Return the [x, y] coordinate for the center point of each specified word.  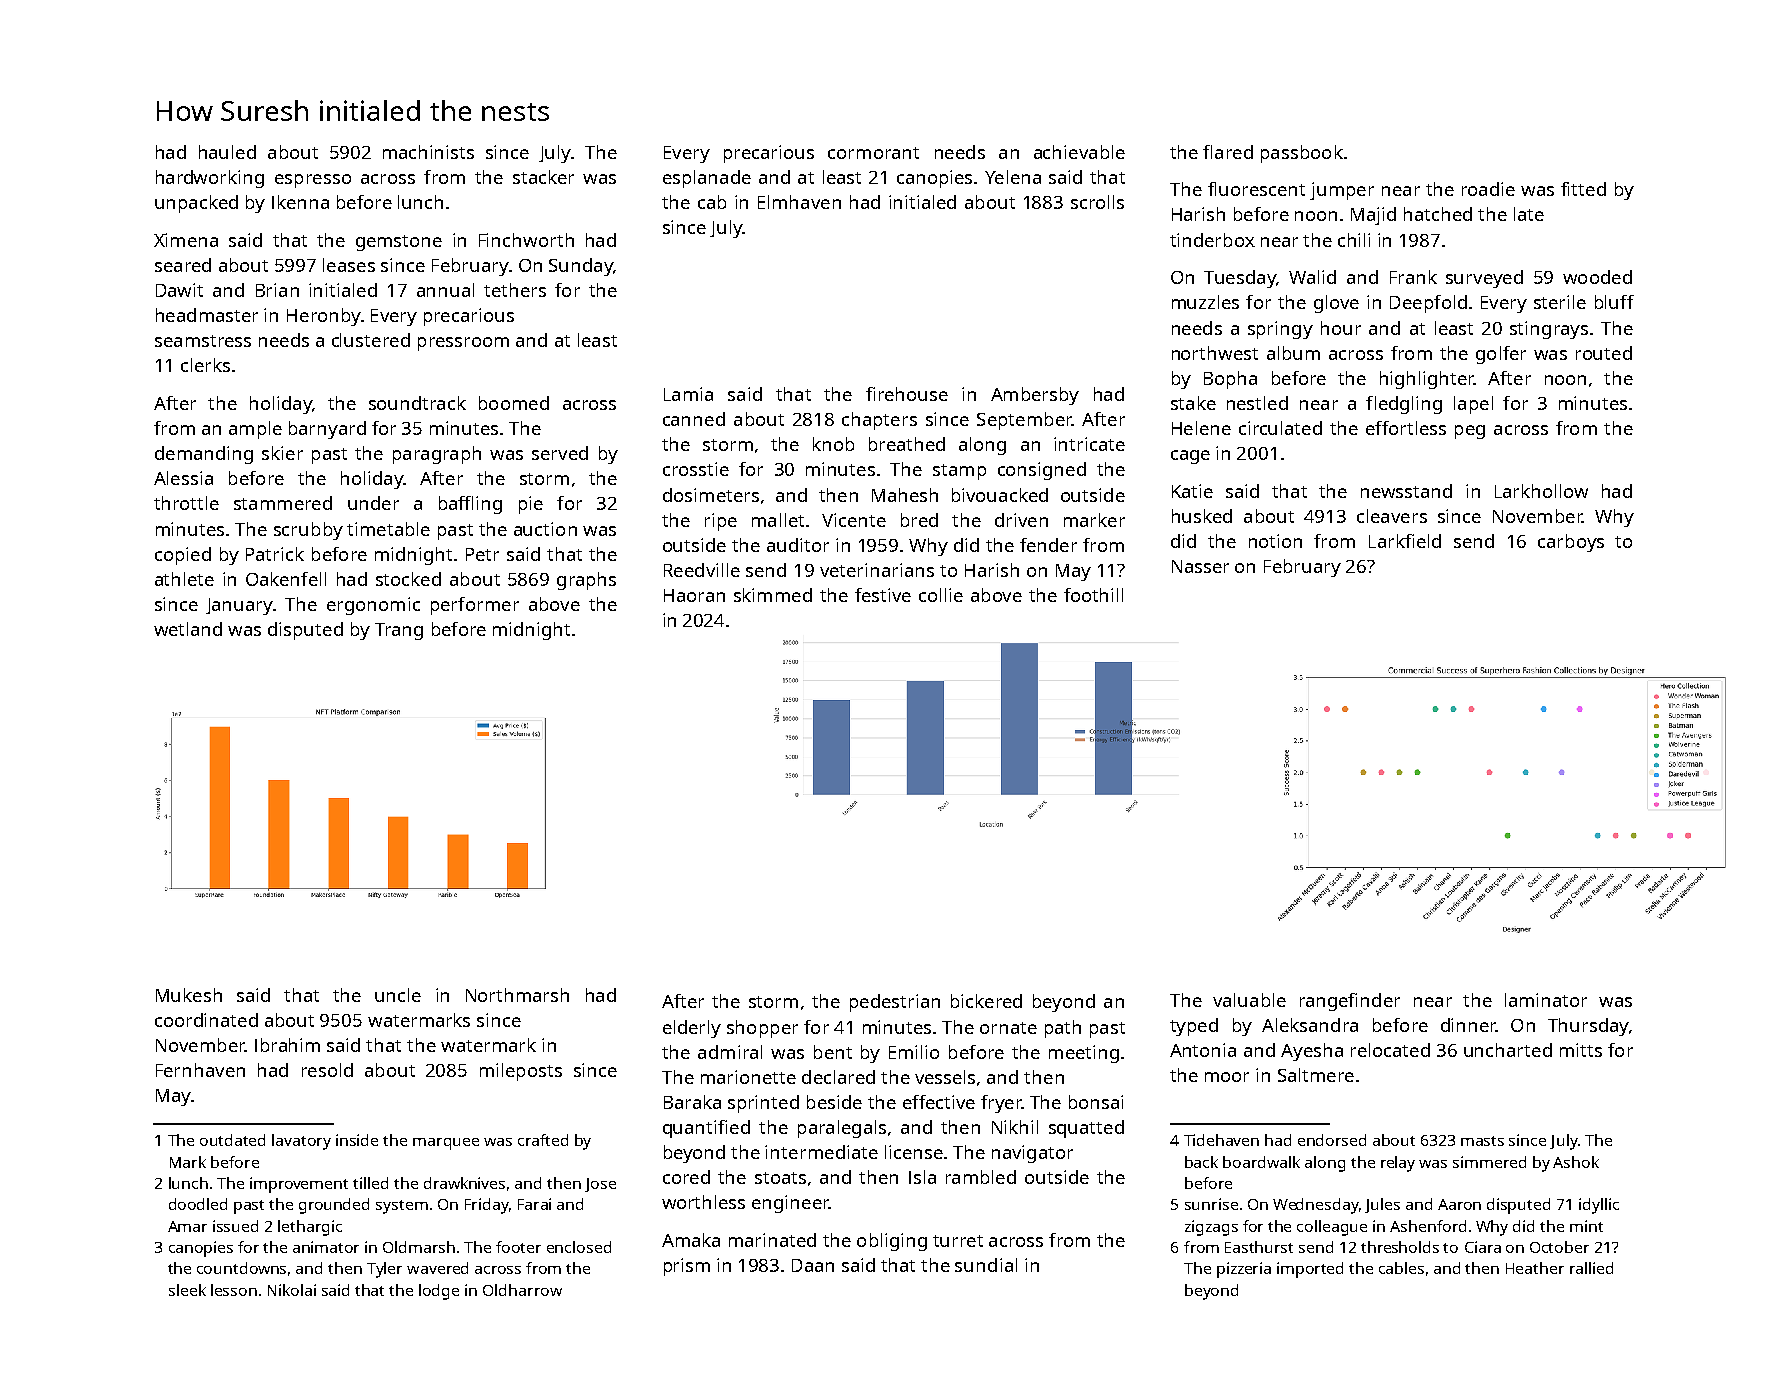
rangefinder [1350, 1002]
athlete [184, 579]
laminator [1546, 1000]
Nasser [1200, 566]
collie [941, 595]
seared [183, 265]
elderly [692, 1029]
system [402, 1207]
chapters [879, 421]
